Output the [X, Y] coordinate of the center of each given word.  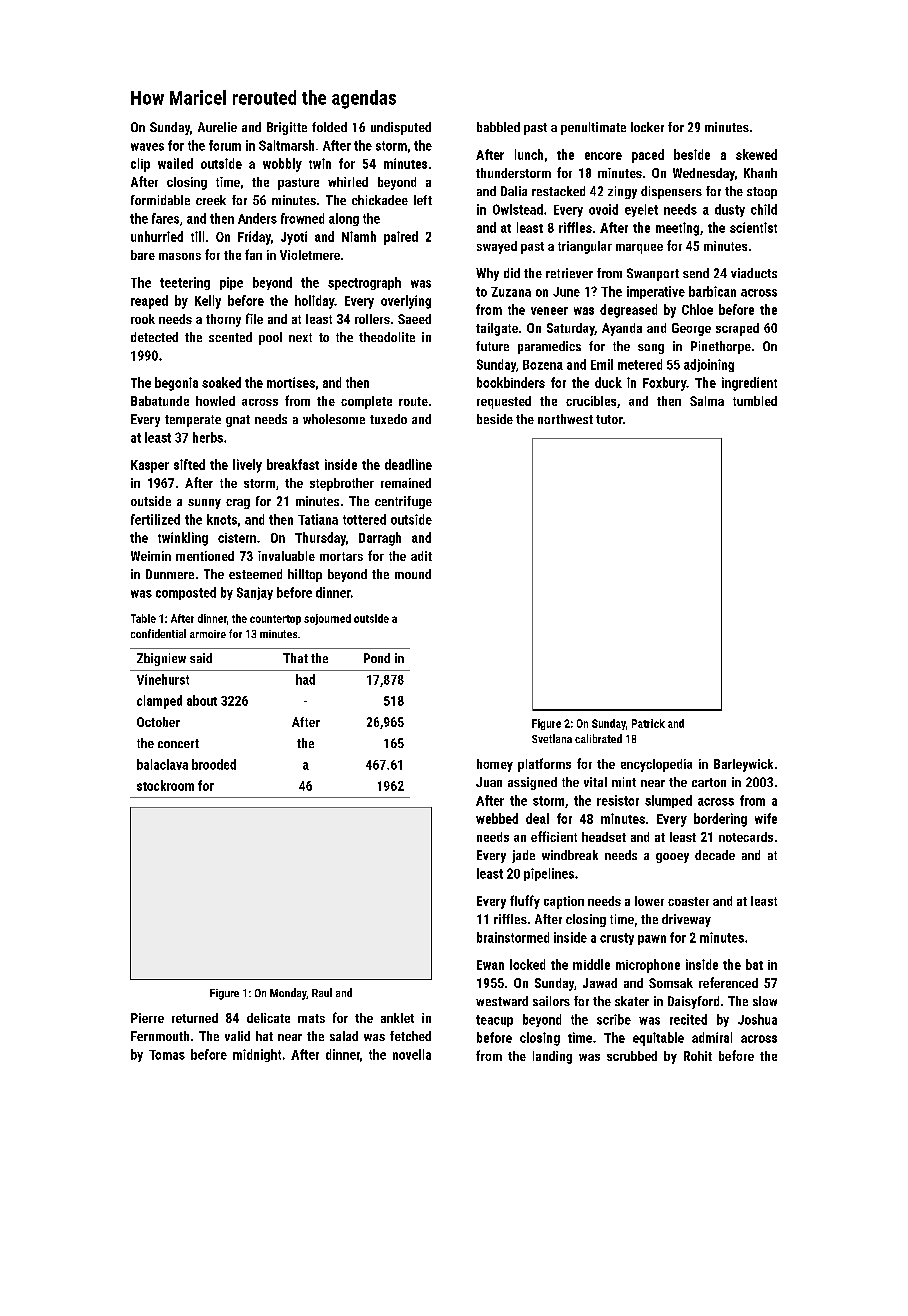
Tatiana [318, 519]
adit [421, 556]
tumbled [755, 401]
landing [552, 1057]
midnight [257, 1055]
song [651, 349]
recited [688, 1019]
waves [147, 147]
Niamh [359, 236]
